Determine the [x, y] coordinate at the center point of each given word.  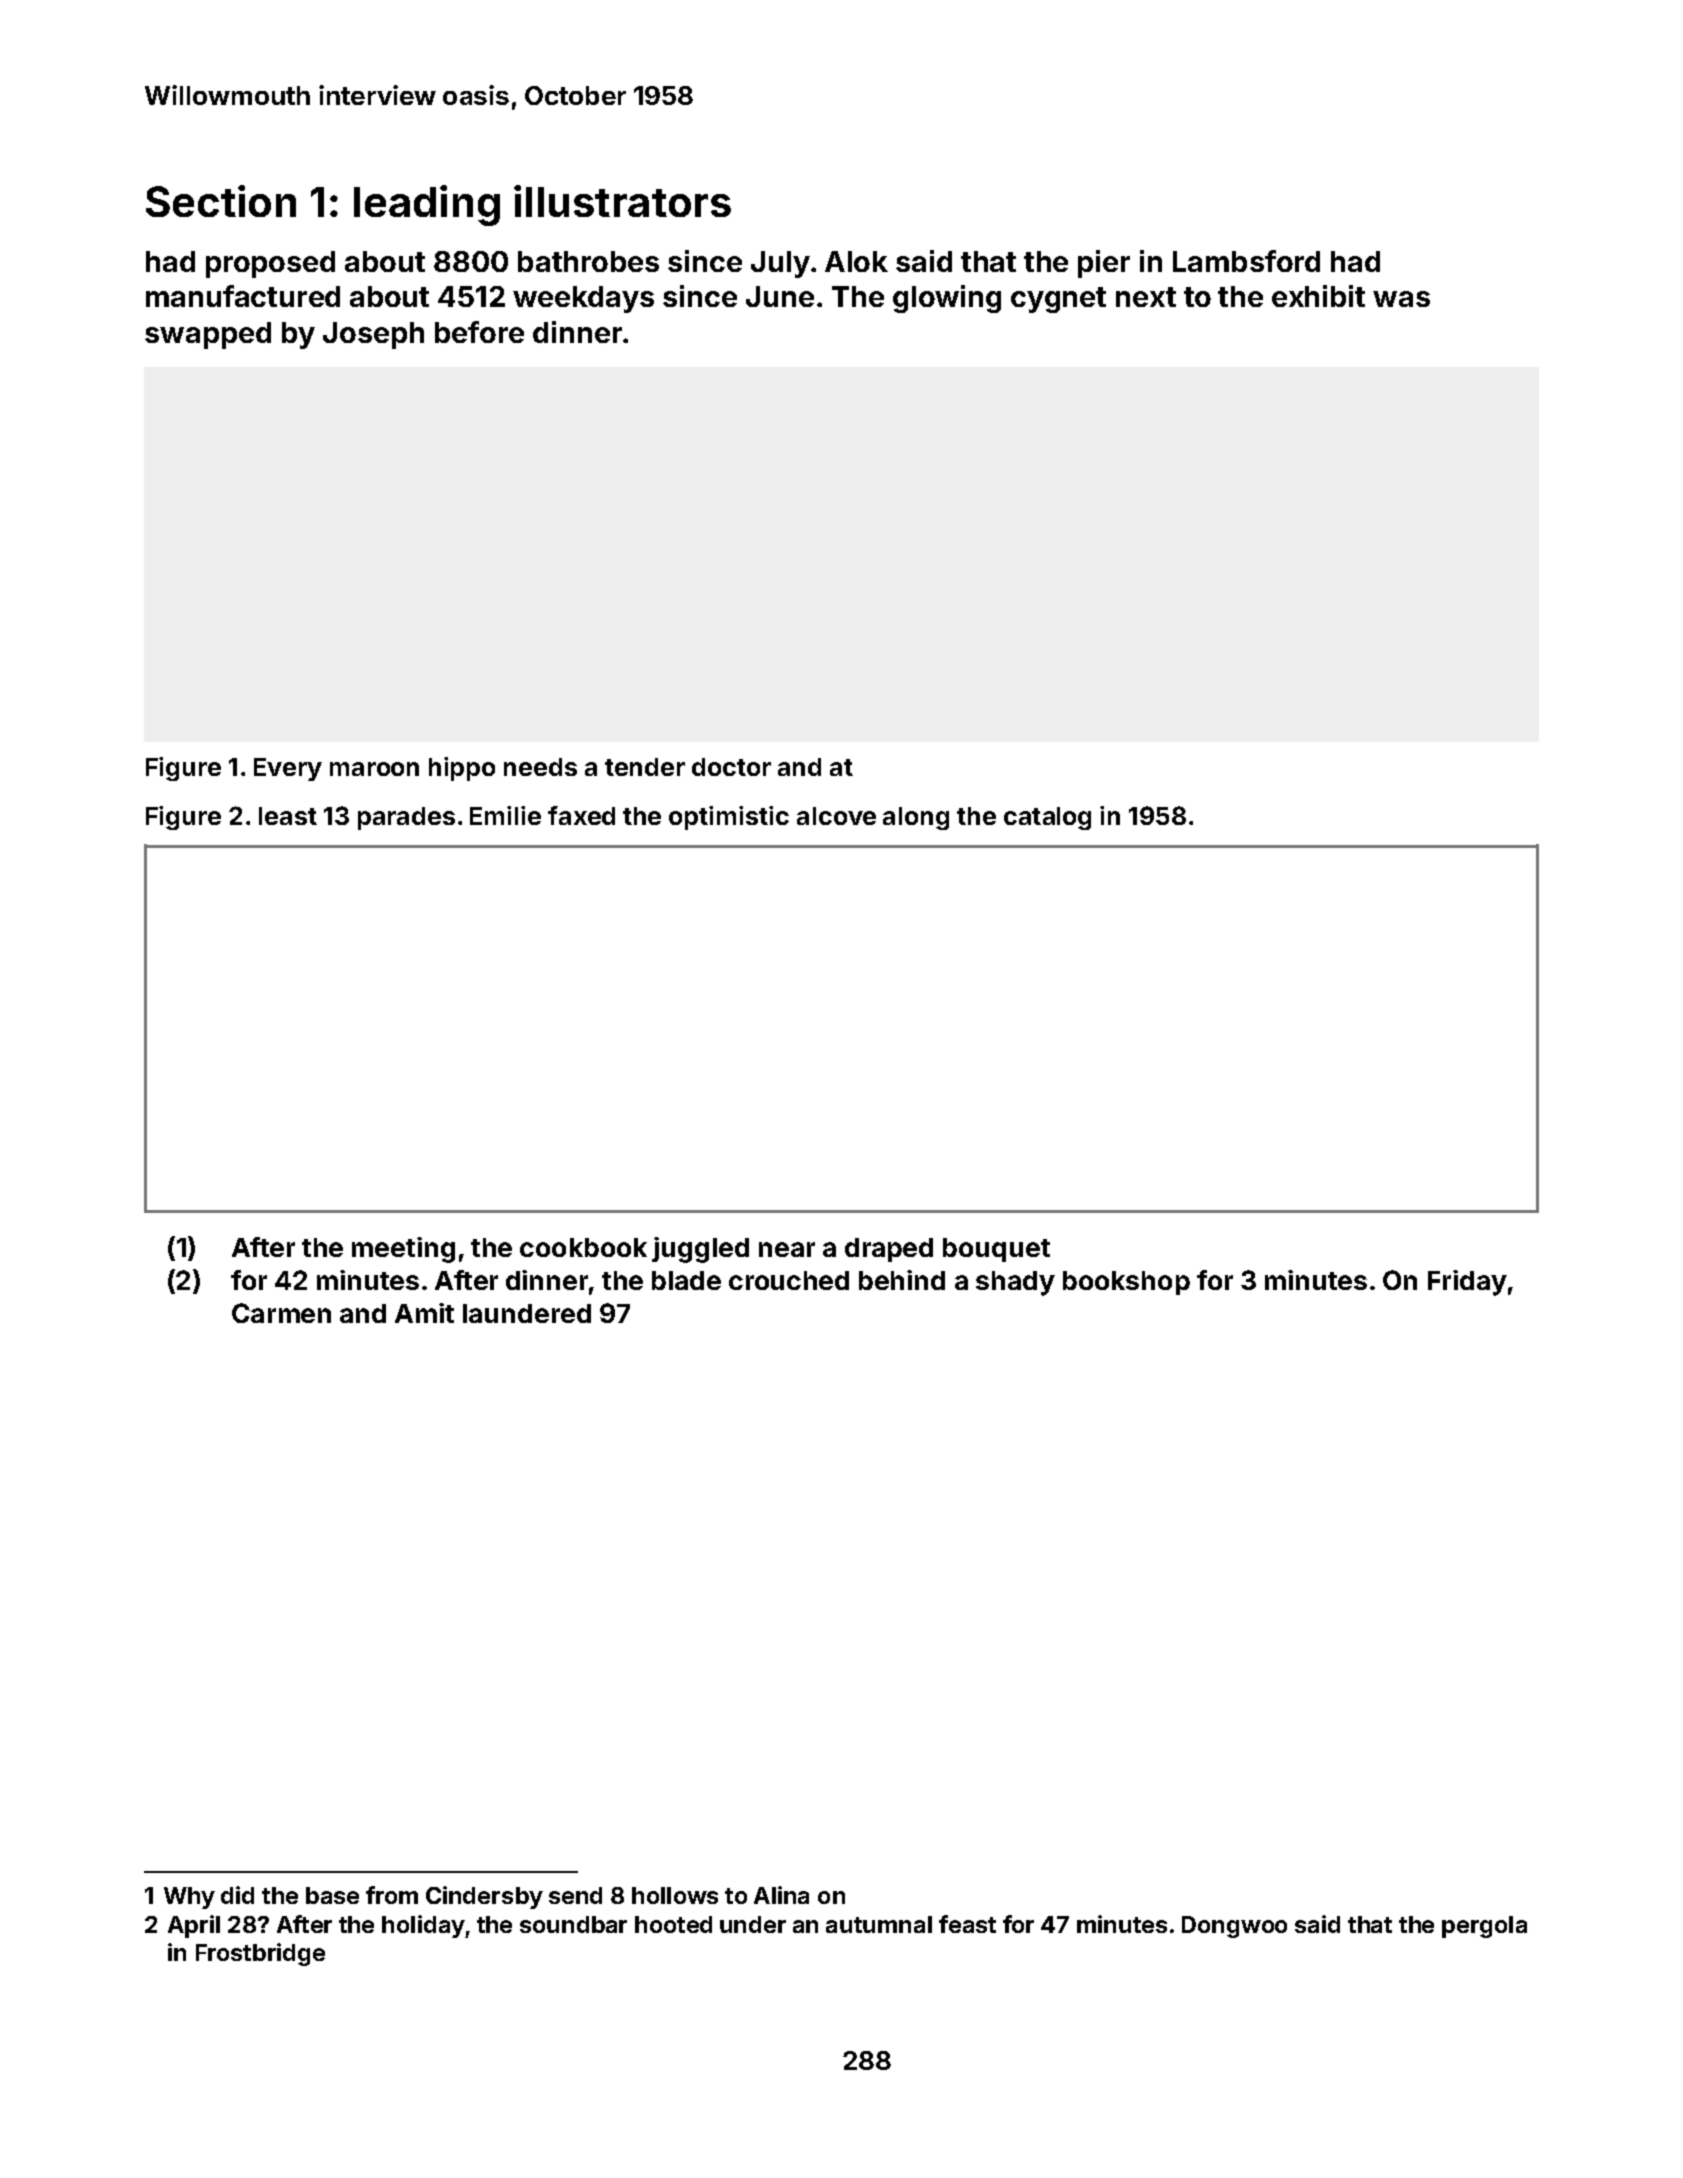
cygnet [1058, 300]
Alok [856, 261]
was [1401, 299]
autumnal [879, 1924]
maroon [374, 769]
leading [427, 205]
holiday [423, 1926]
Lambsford [1246, 261]
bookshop [1126, 1283]
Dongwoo [1234, 1927]
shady [1015, 1283]
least [288, 816]
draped [889, 1250]
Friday [1467, 1283]
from [392, 1895]
